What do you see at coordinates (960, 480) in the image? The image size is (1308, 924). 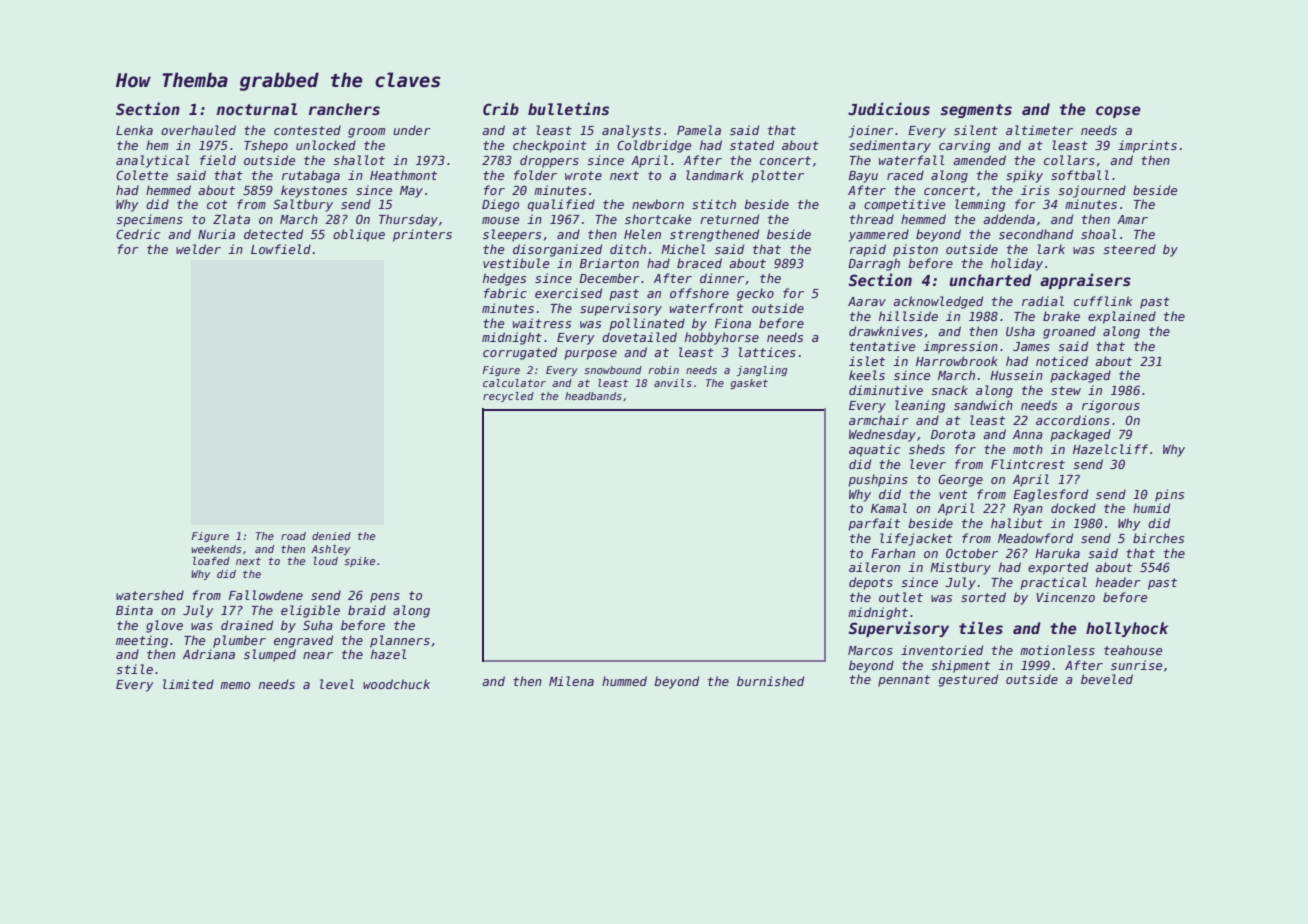 I see `George` at bounding box center [960, 480].
